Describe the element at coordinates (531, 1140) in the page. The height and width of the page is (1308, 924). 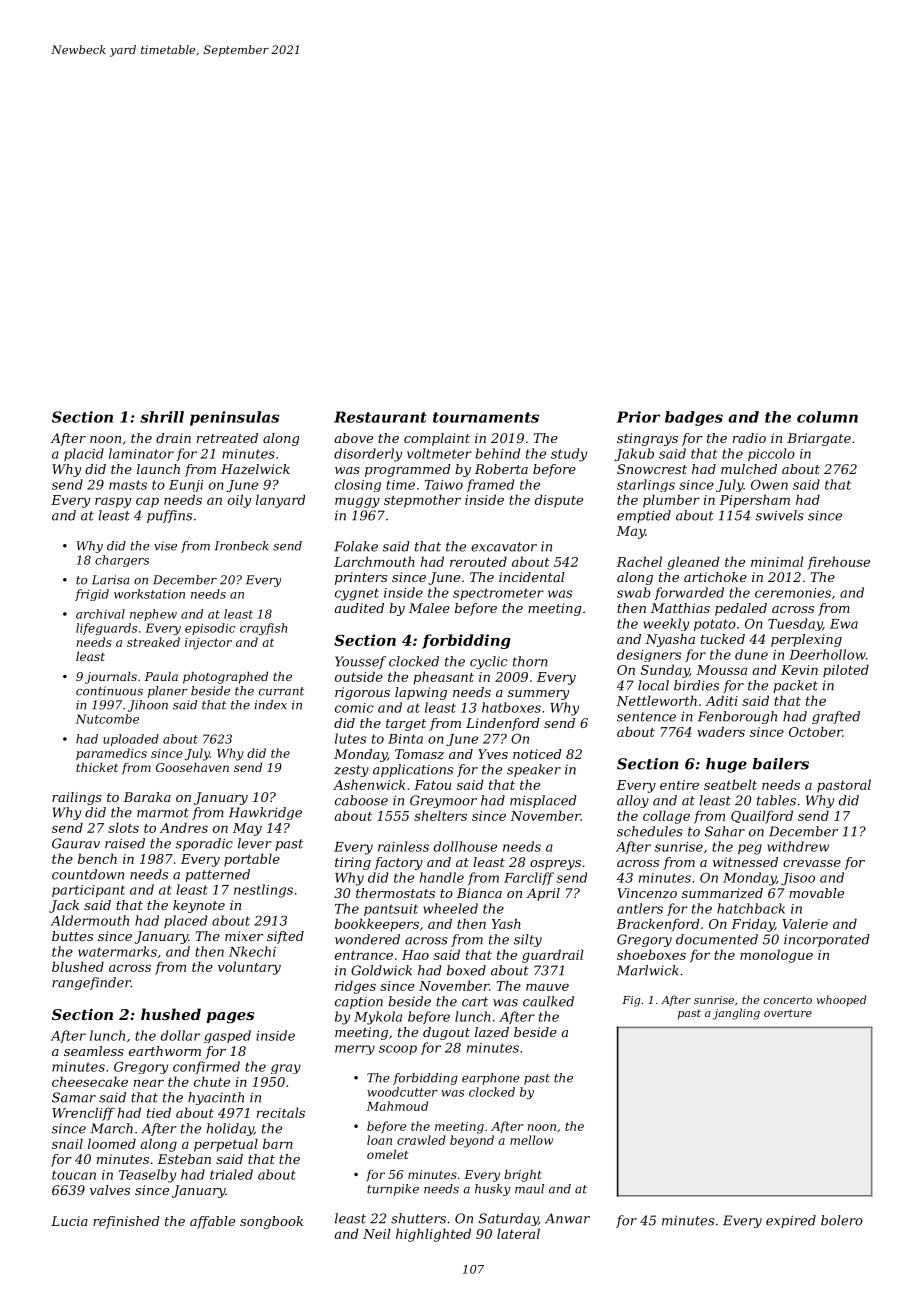
I see `mellow` at that location.
